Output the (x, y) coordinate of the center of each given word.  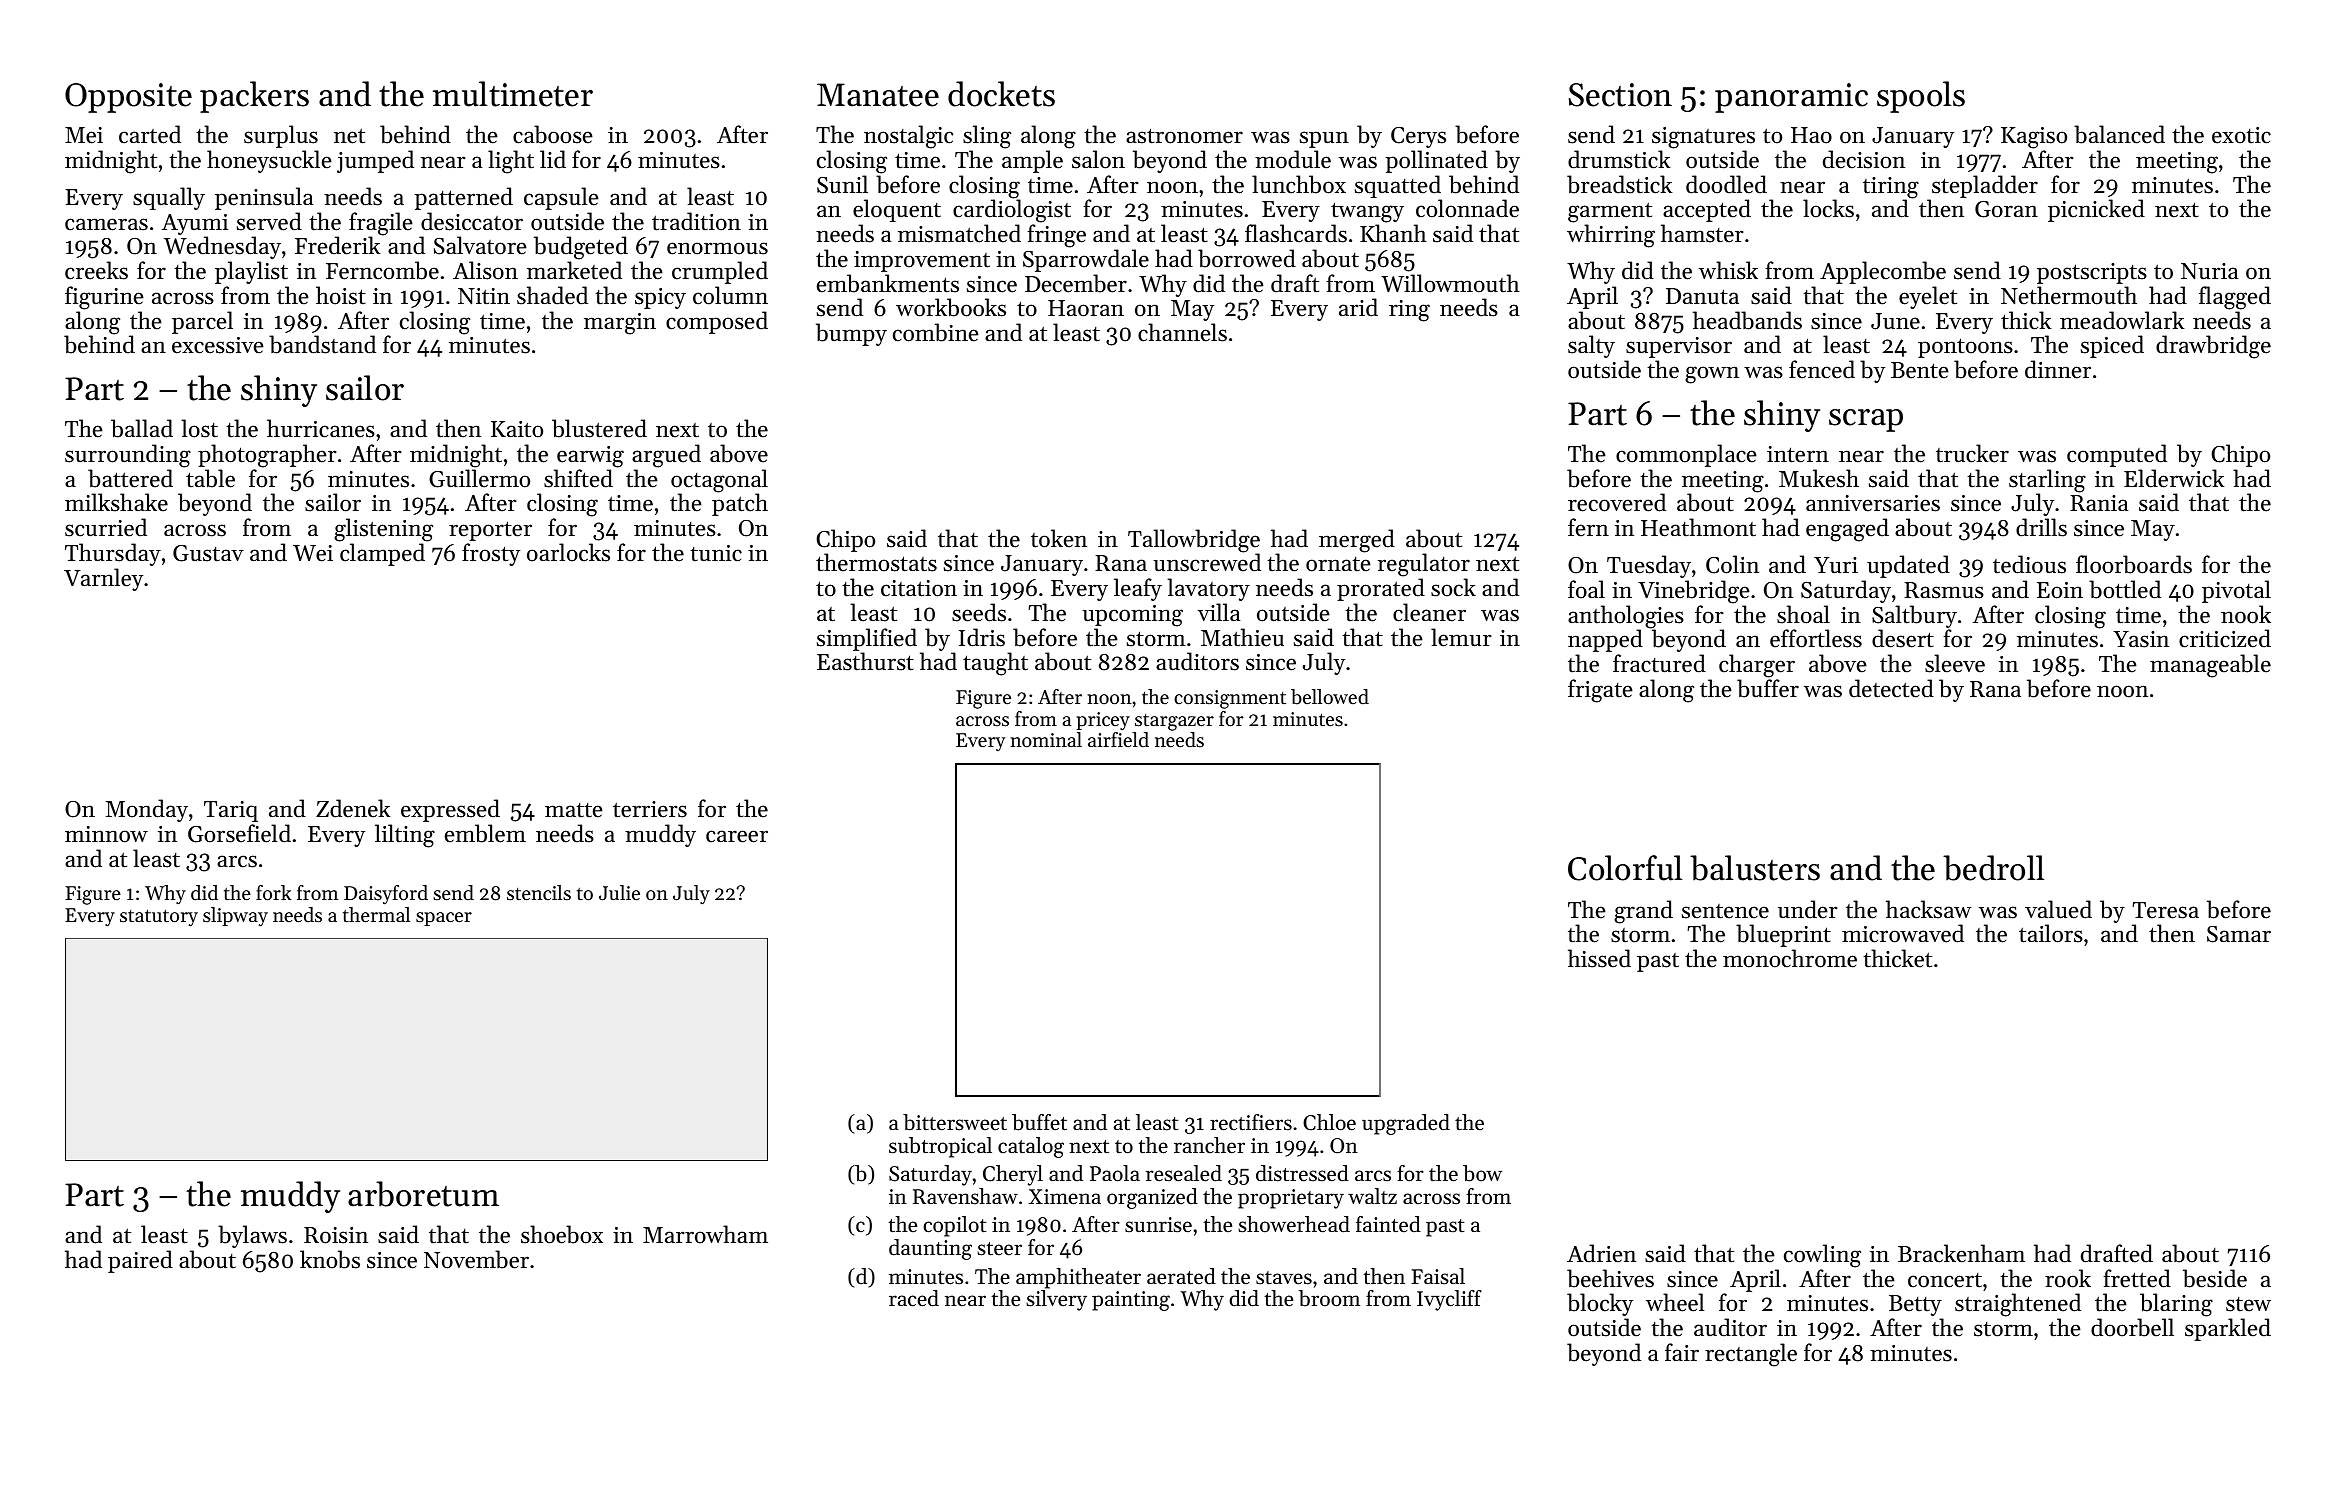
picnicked (2096, 210)
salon (1098, 159)
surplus (281, 136)
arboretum (423, 1194)
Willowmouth (1450, 283)
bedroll (1993, 868)
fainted (1388, 1224)
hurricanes (321, 428)
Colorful (1625, 868)
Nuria (2209, 271)
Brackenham (1961, 1253)
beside (2215, 1278)
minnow (106, 834)
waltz (1372, 1196)
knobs (330, 1259)
